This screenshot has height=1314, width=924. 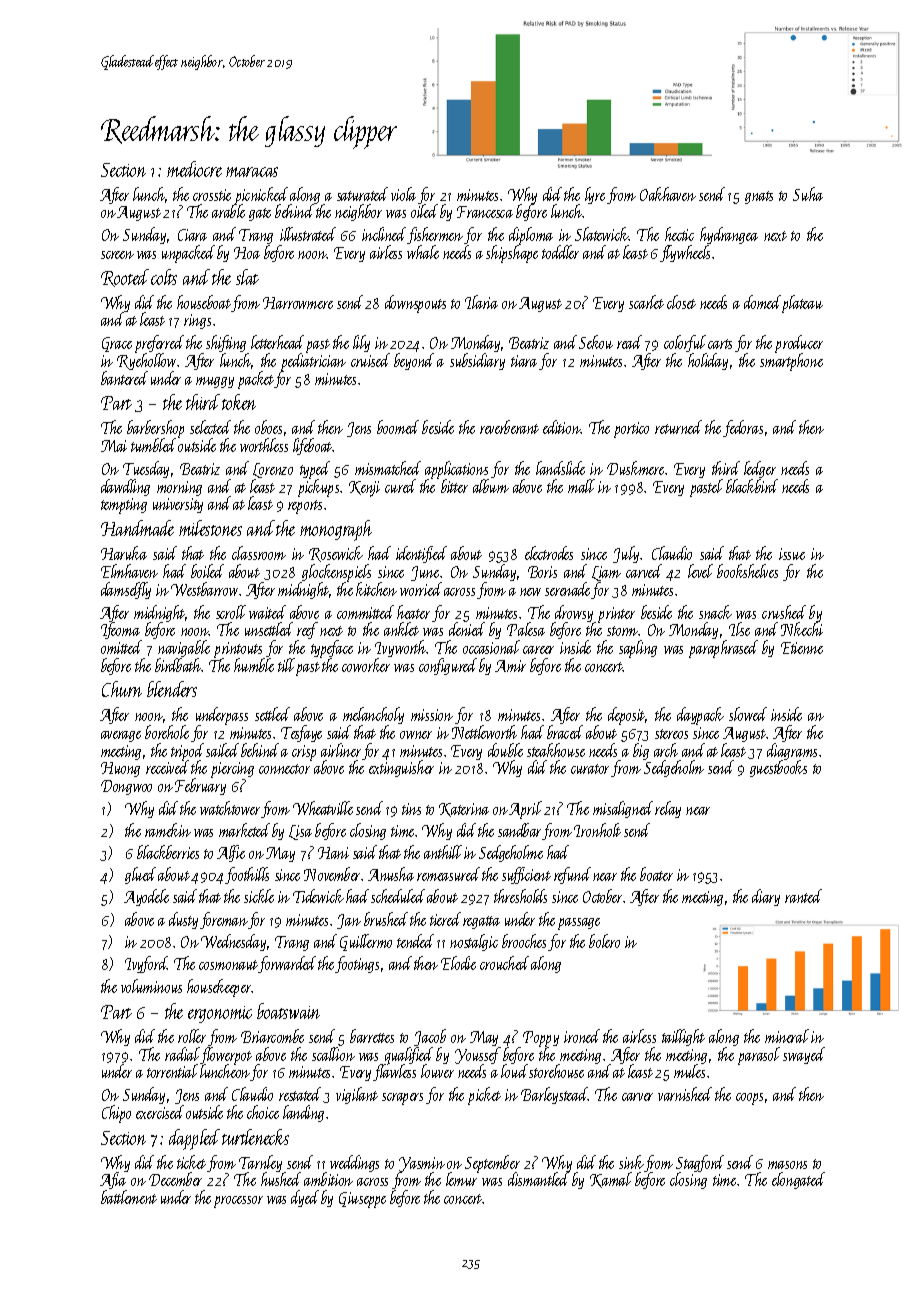 I want to click on flywheels, so click(x=685, y=253).
